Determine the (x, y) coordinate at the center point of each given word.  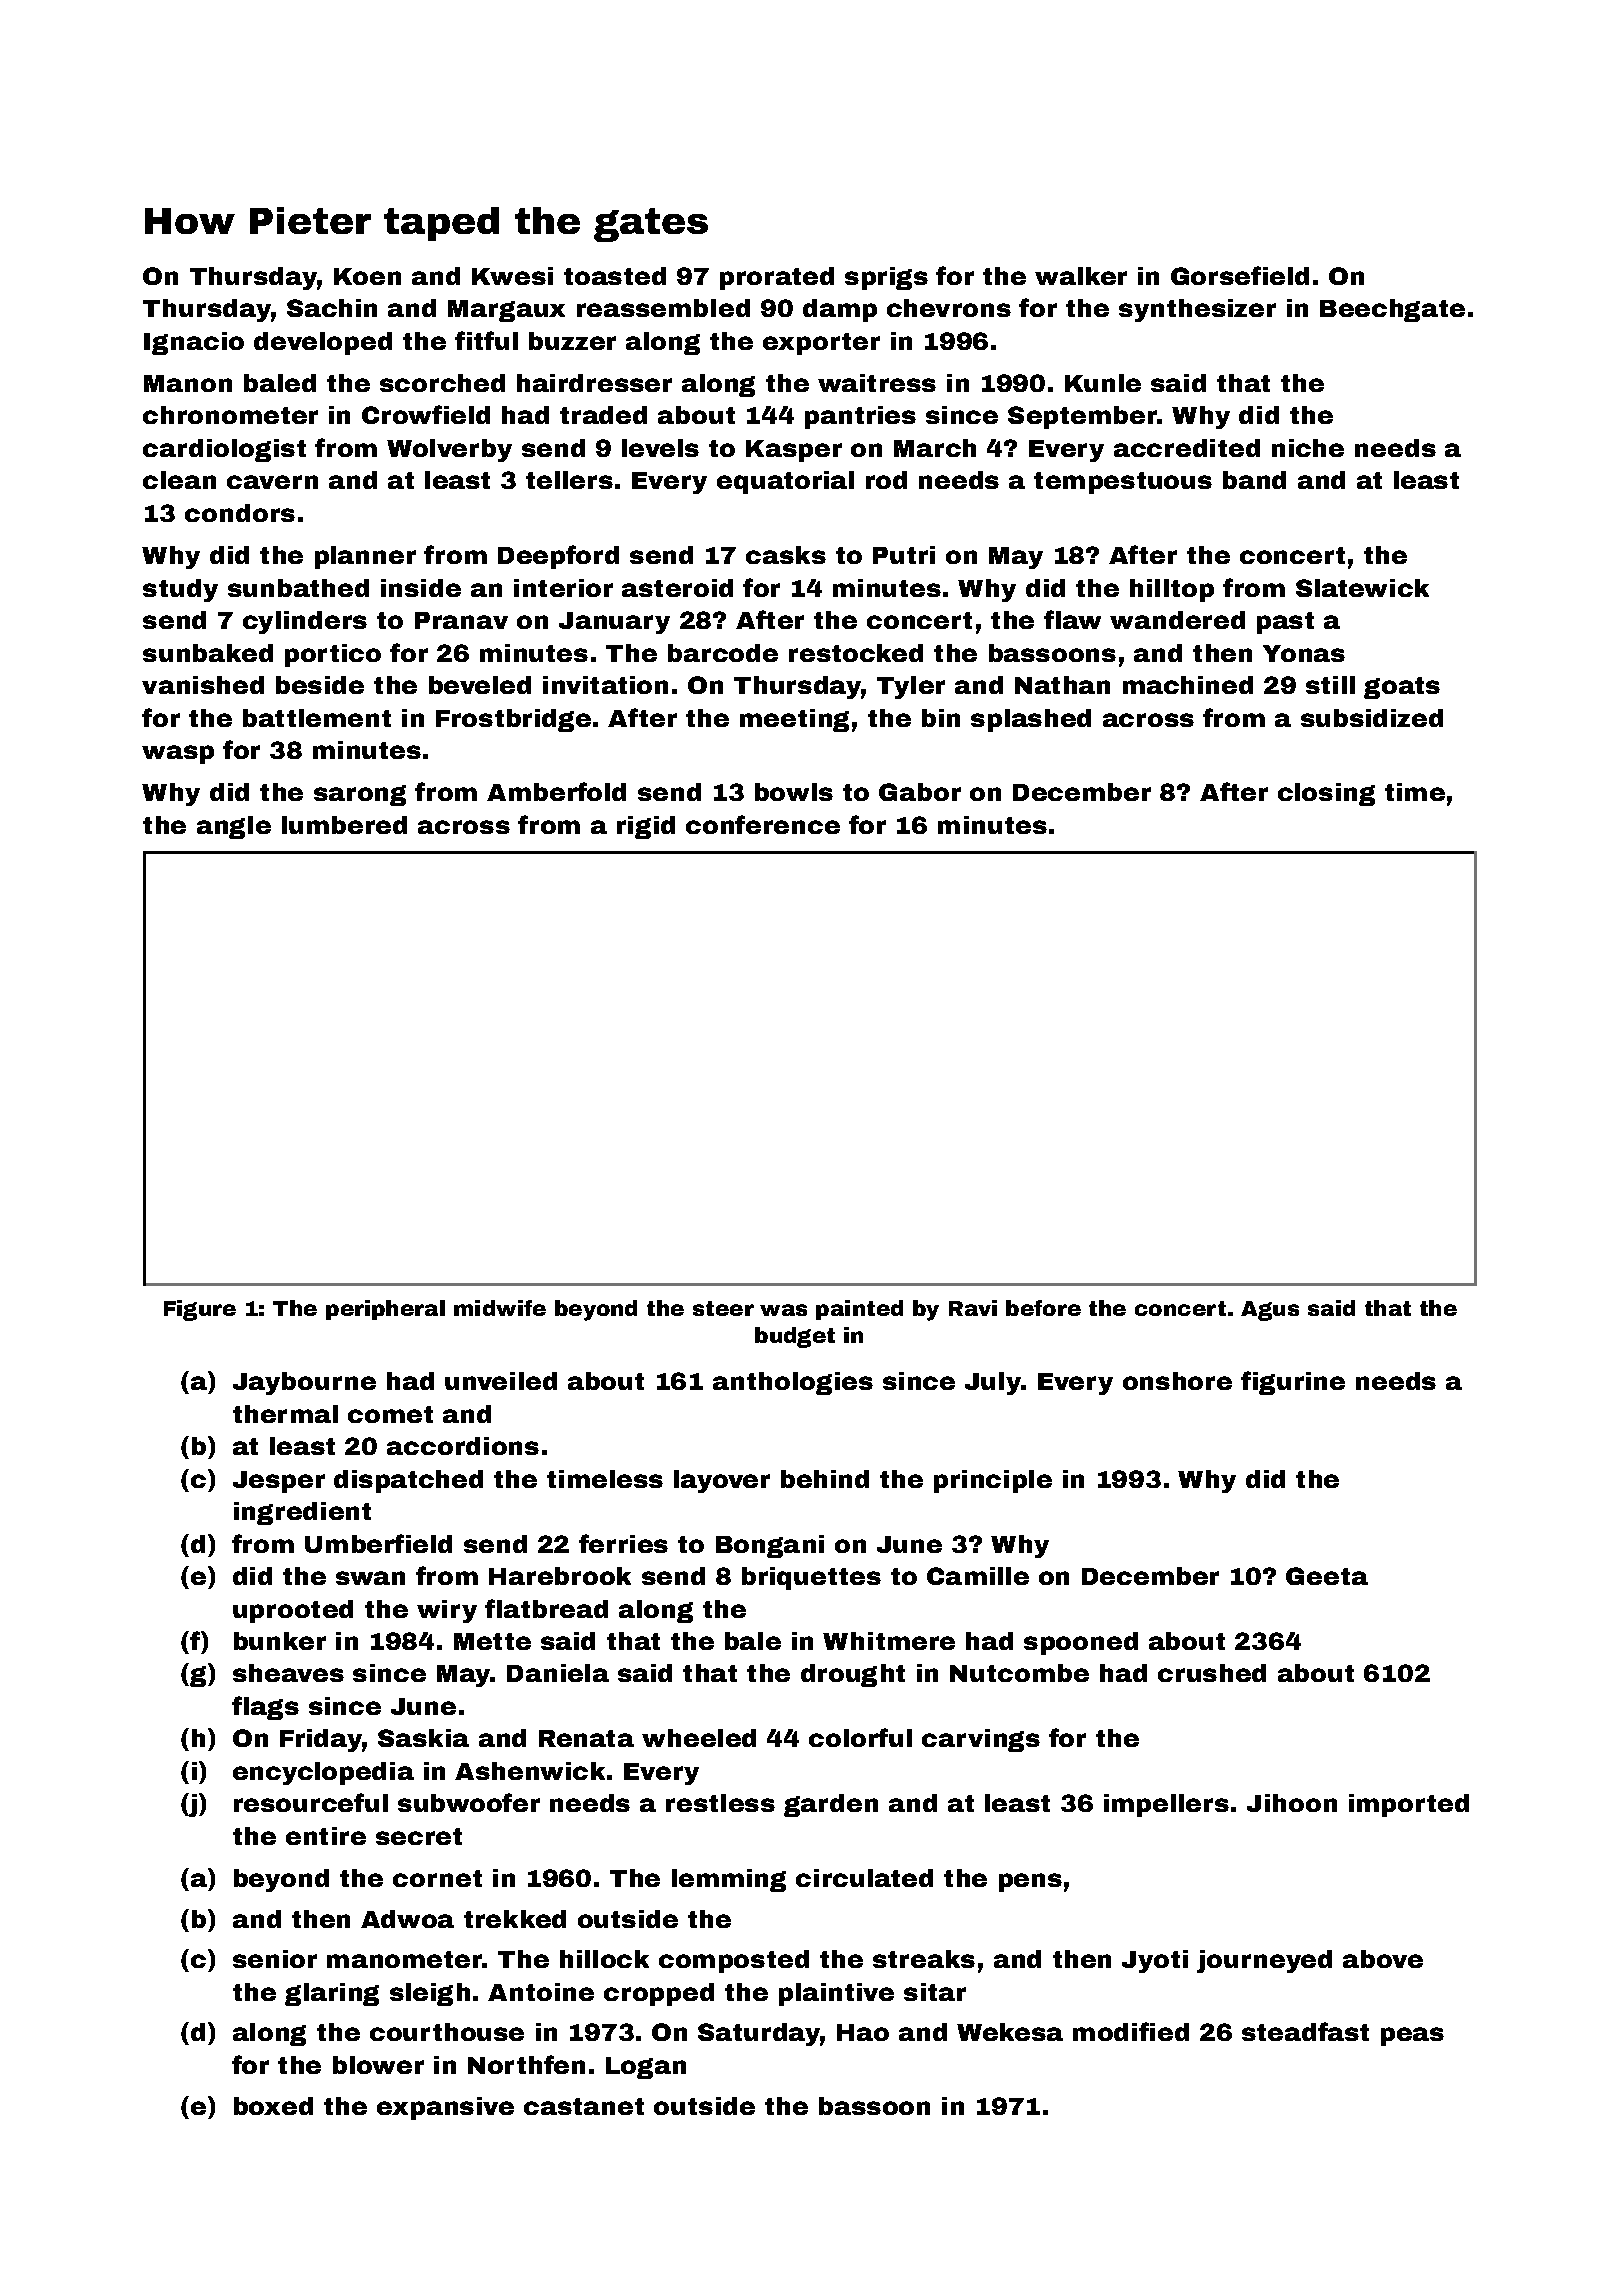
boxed (273, 2106)
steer (723, 1308)
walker (1081, 276)
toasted (615, 276)
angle (234, 827)
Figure (200, 1310)
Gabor (920, 792)
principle (993, 1481)
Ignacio (194, 343)
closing (1326, 794)
